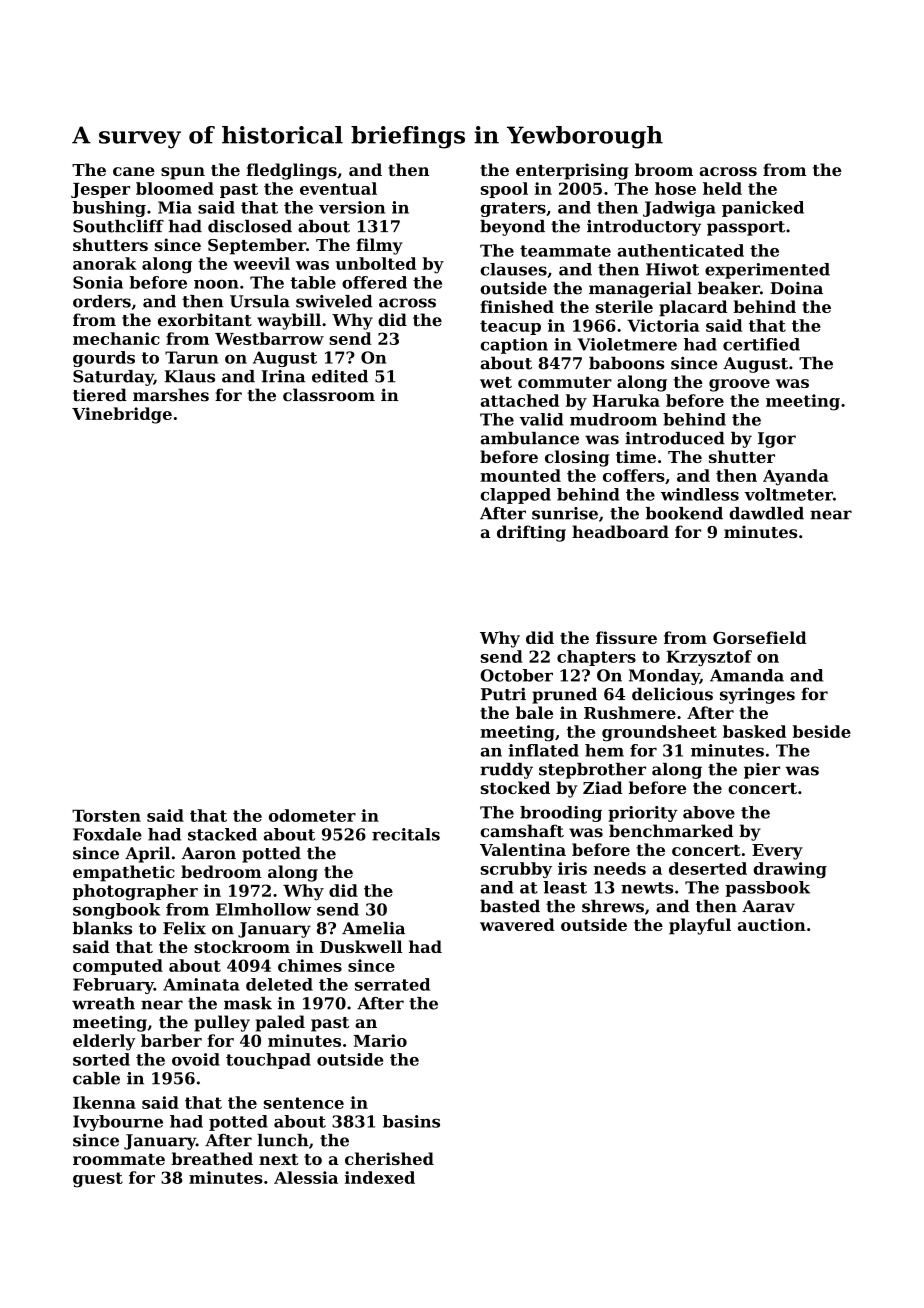 Image resolution: width=924 pixels, height=1308 pixels. I want to click on computed, so click(118, 967).
